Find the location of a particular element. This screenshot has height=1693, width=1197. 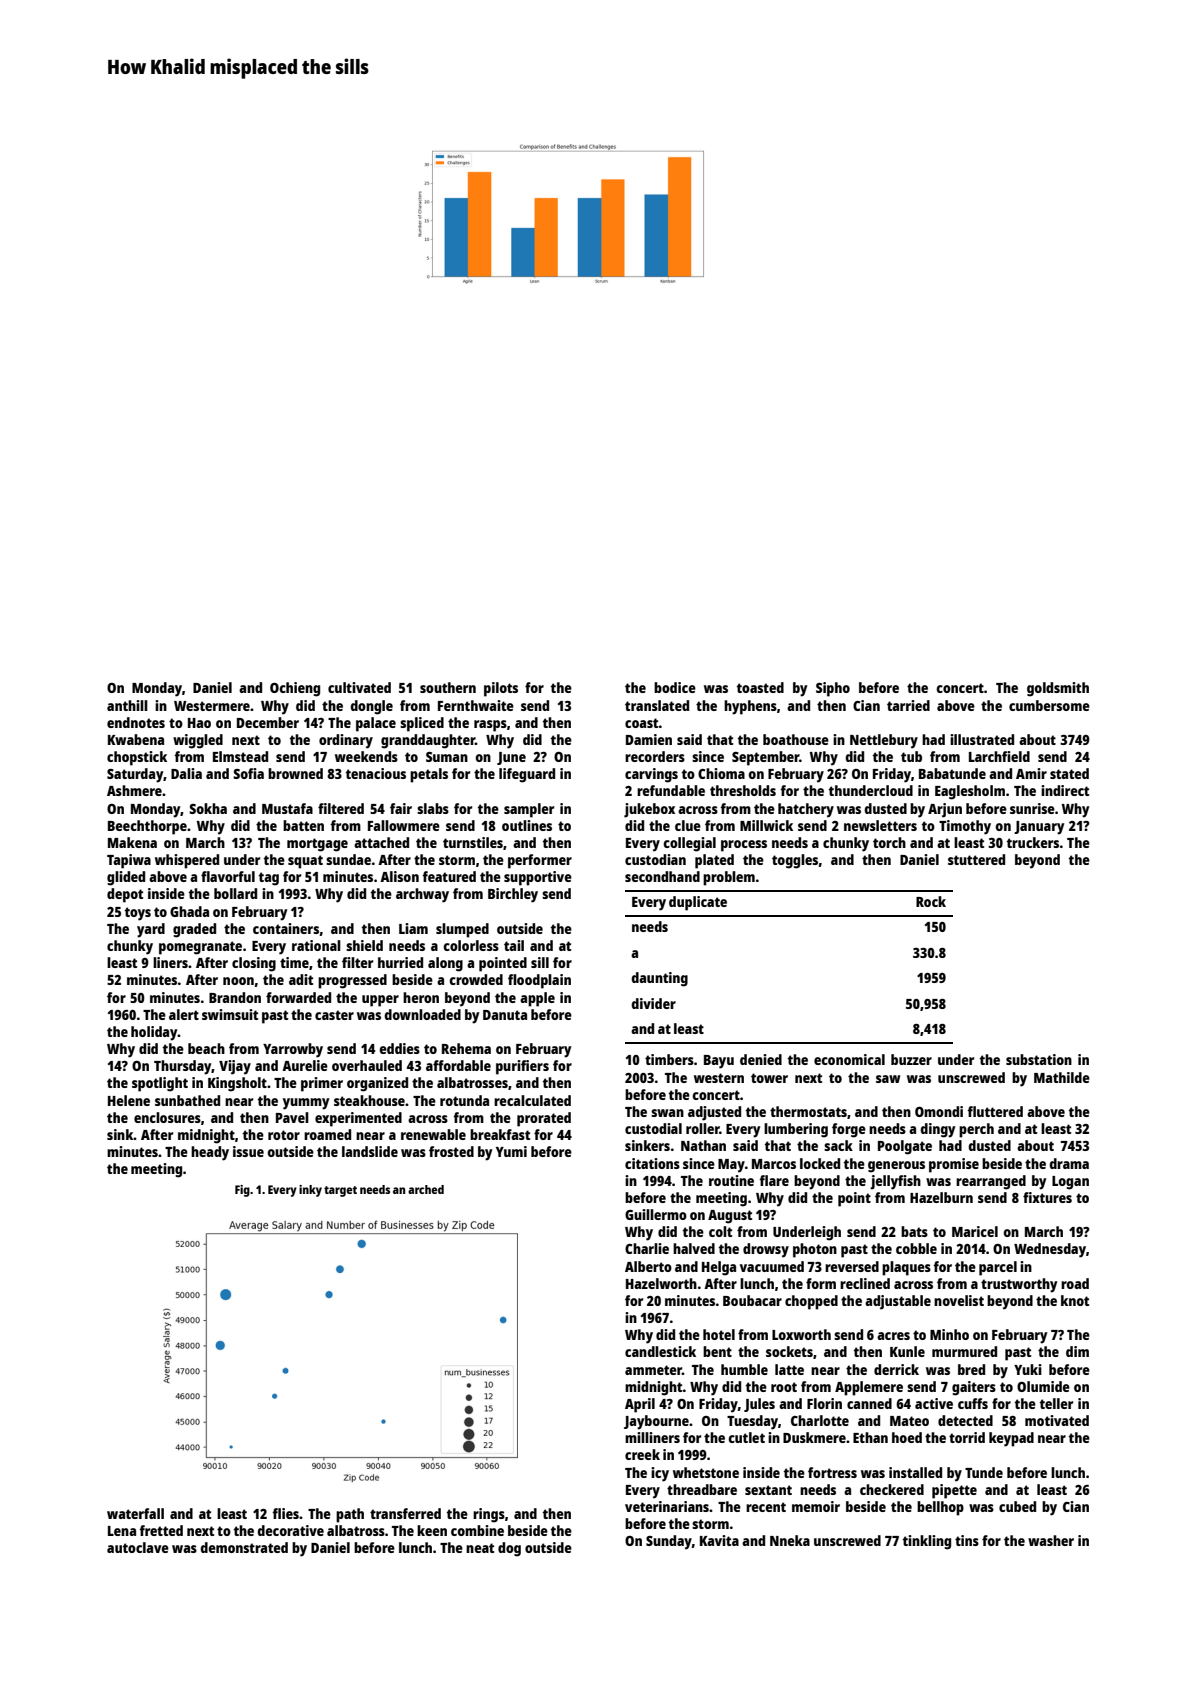

truckers is located at coordinates (1033, 842).
